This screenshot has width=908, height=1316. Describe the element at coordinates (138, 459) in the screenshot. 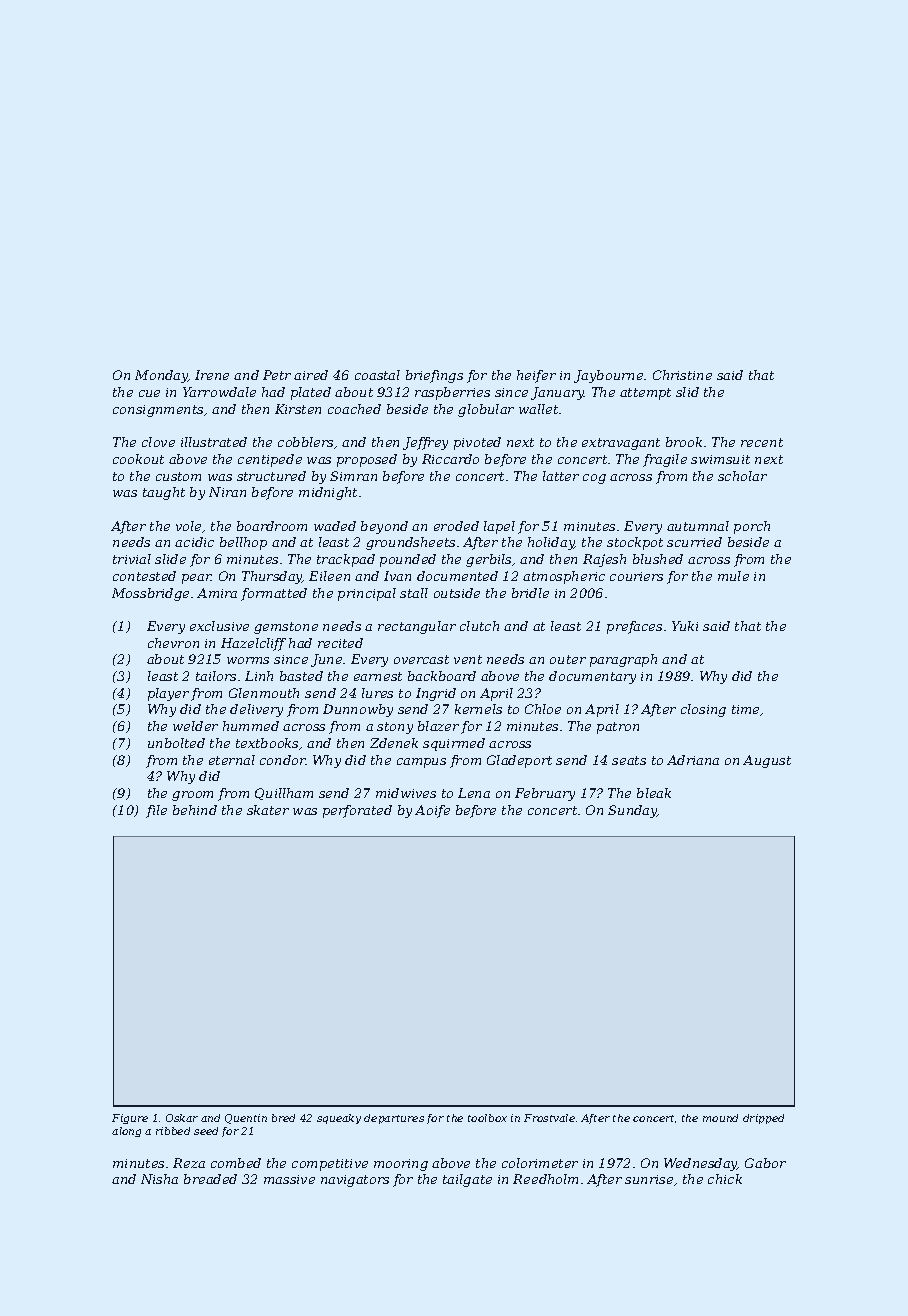

I see `cookout` at that location.
